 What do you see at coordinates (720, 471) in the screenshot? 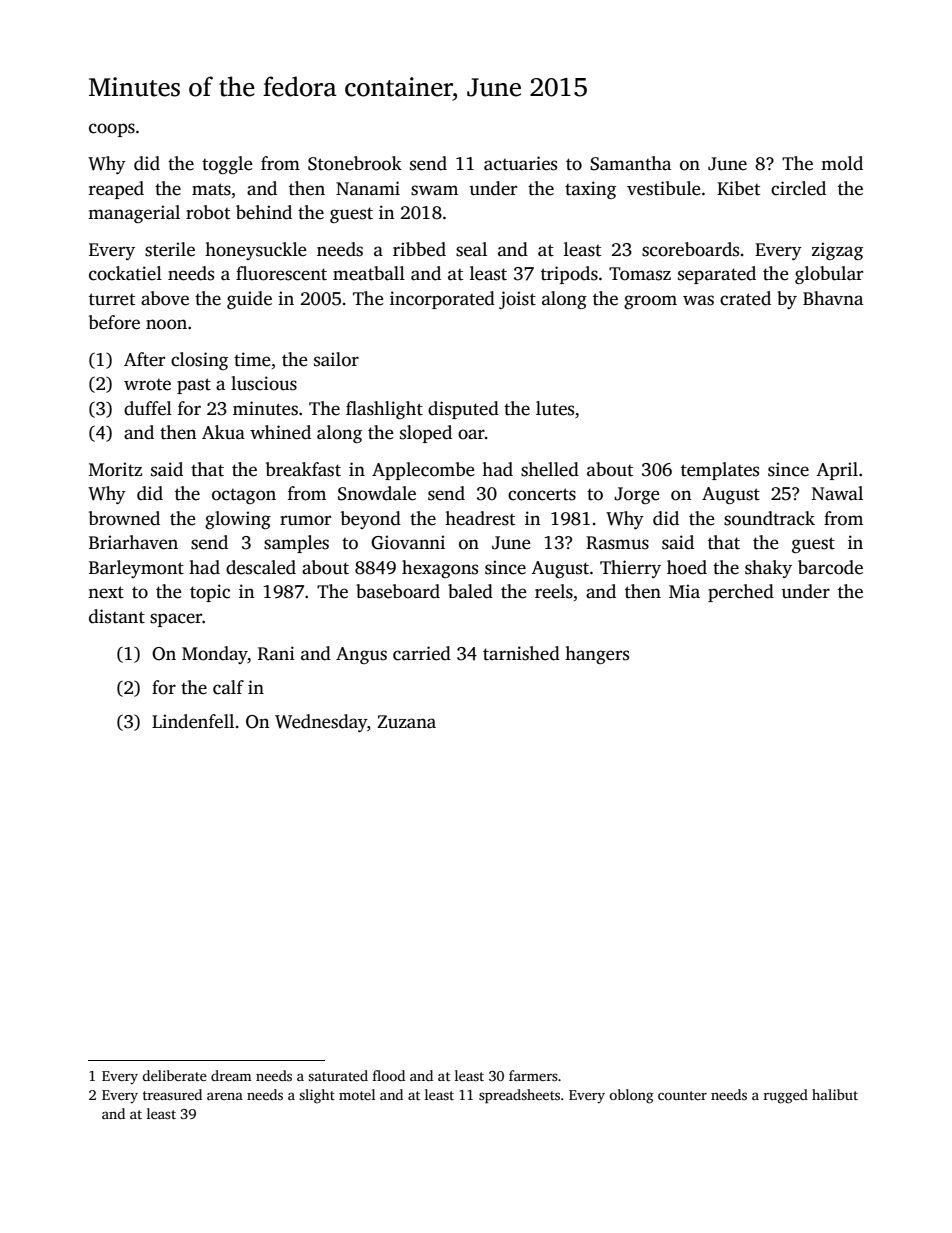
I see `templates` at bounding box center [720, 471].
